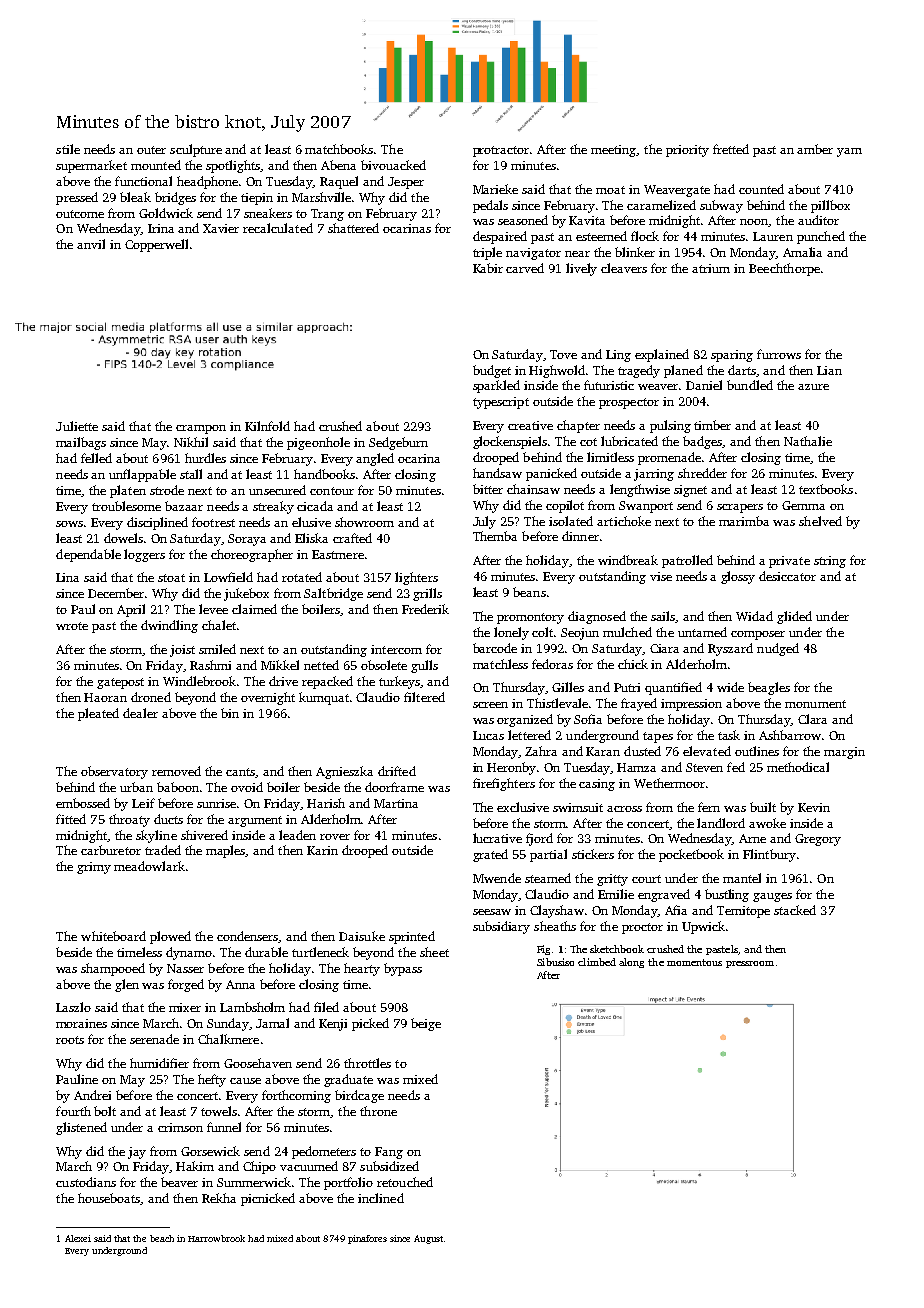  What do you see at coordinates (496, 386) in the image?
I see `sparkled` at bounding box center [496, 386].
